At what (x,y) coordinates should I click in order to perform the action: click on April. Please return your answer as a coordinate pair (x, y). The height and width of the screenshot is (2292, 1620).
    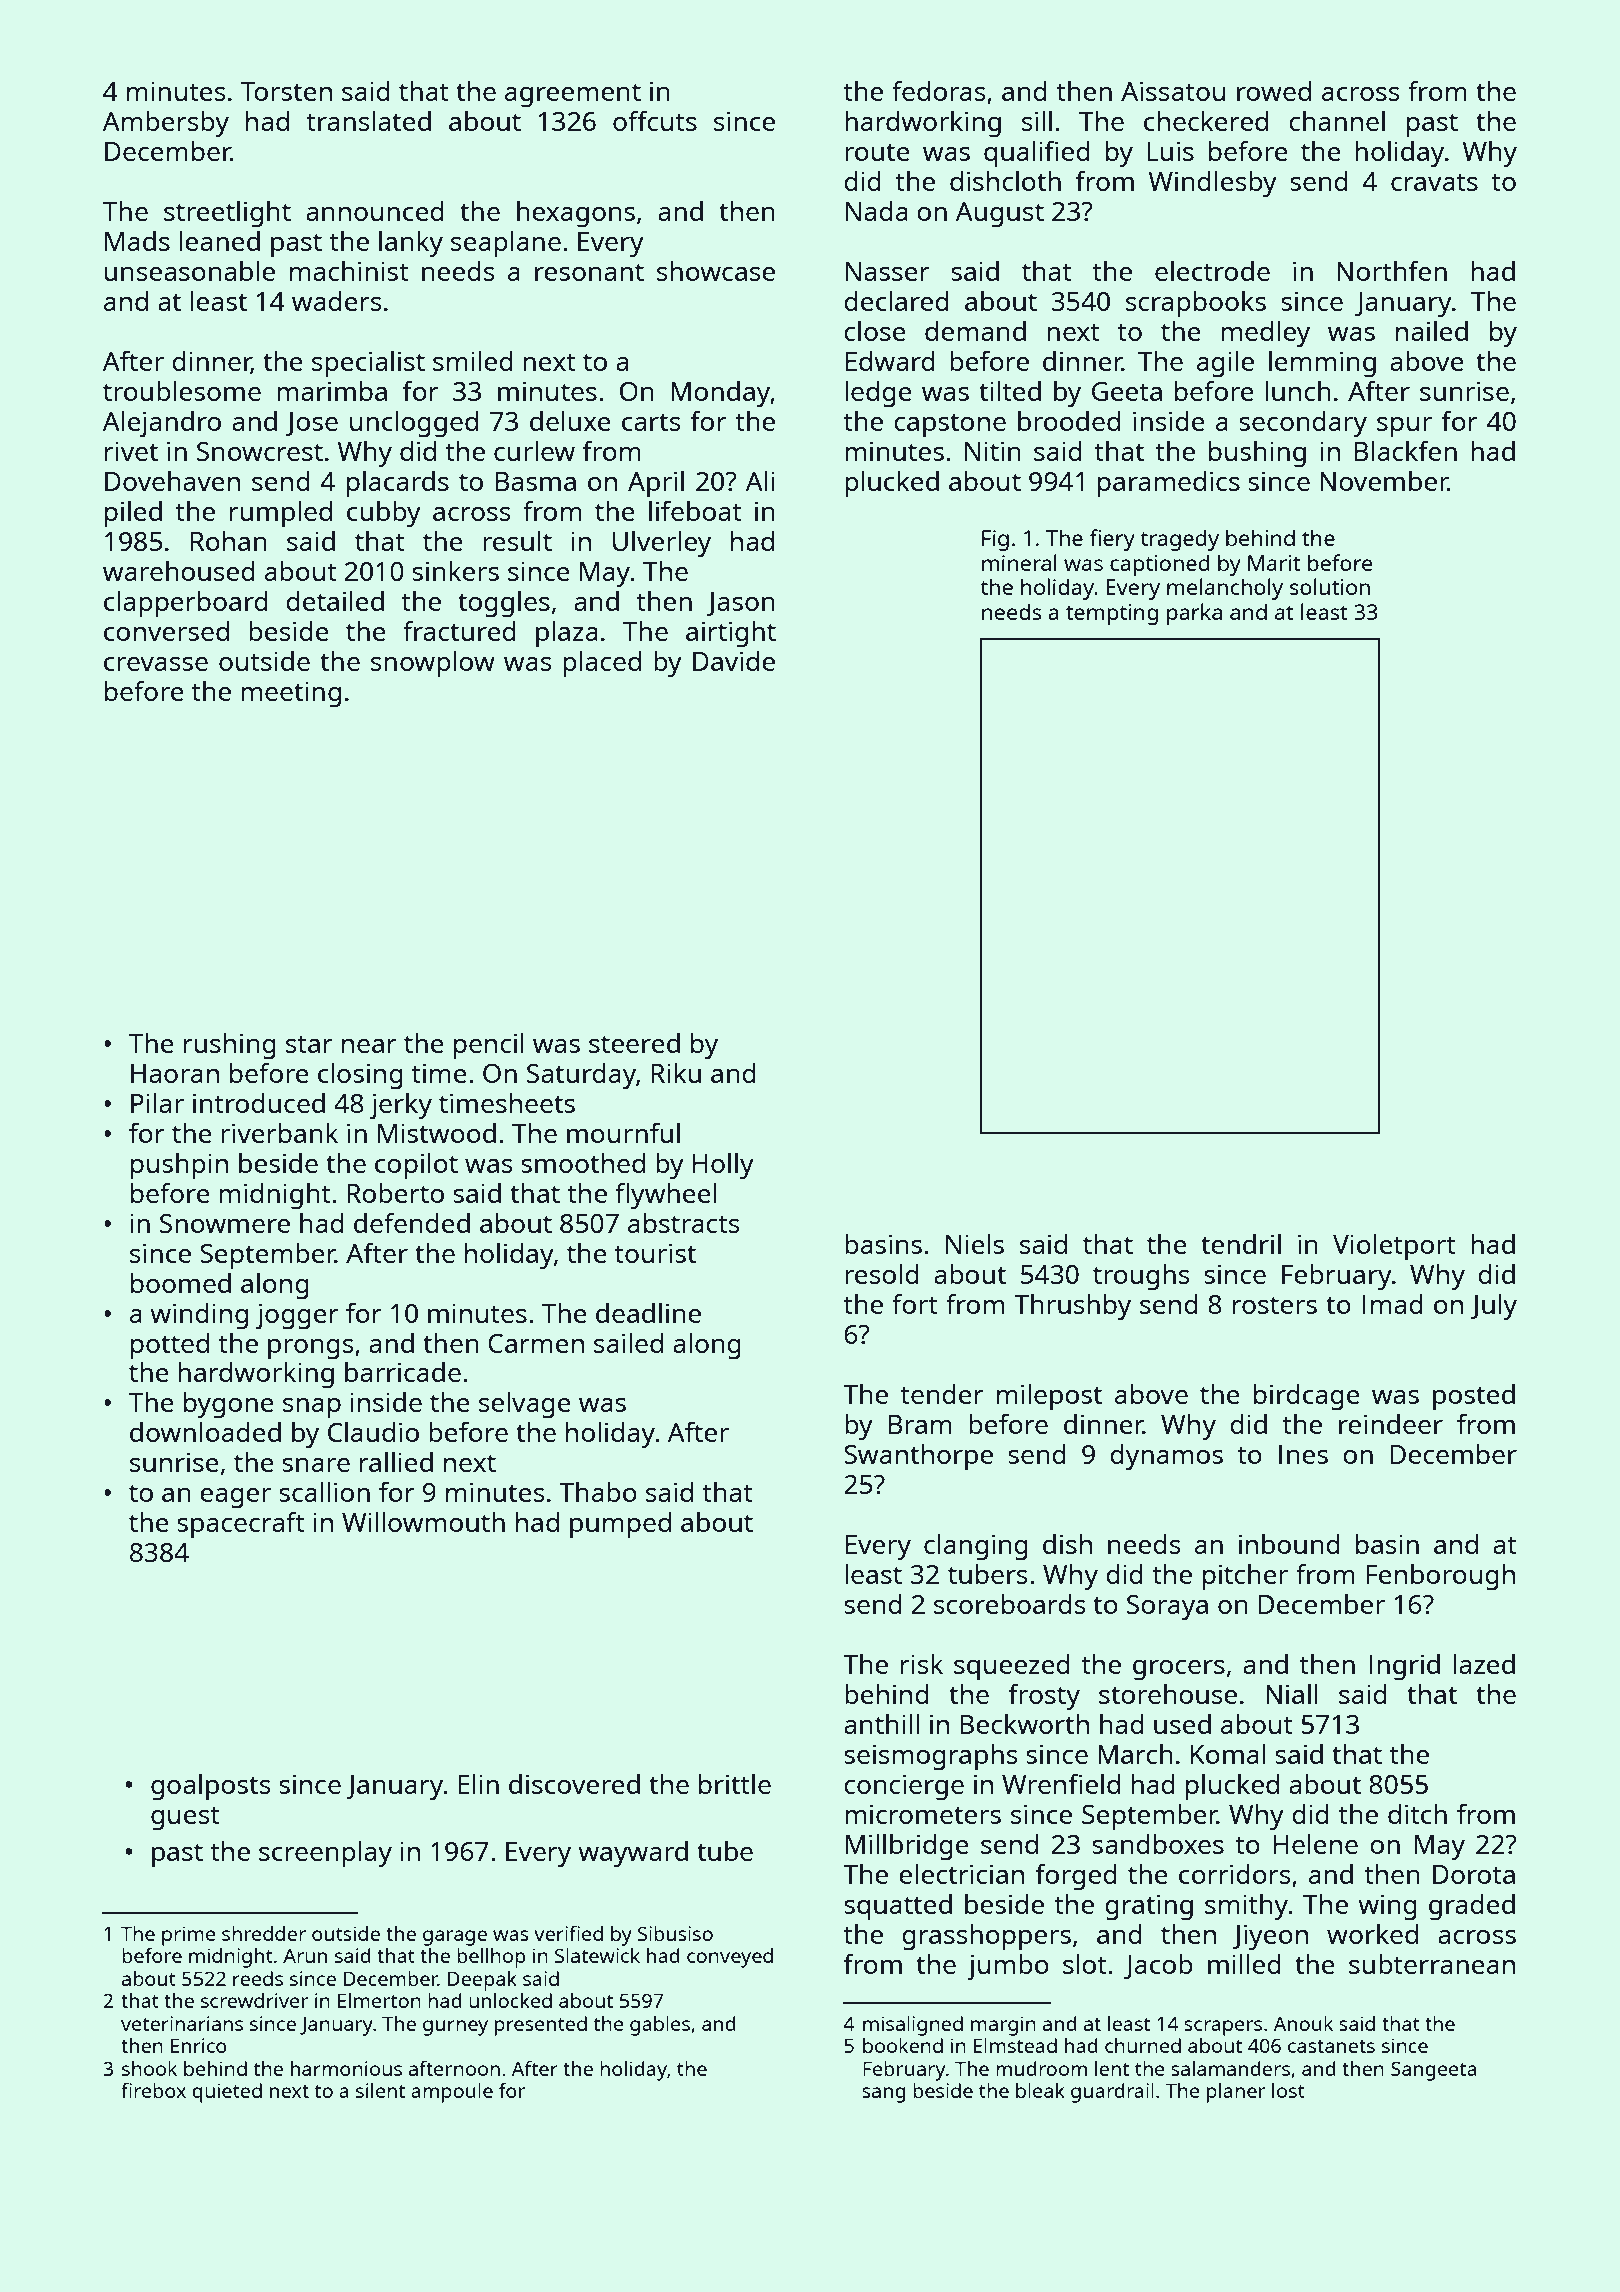
    Looking at the image, I should click on (656, 484).
